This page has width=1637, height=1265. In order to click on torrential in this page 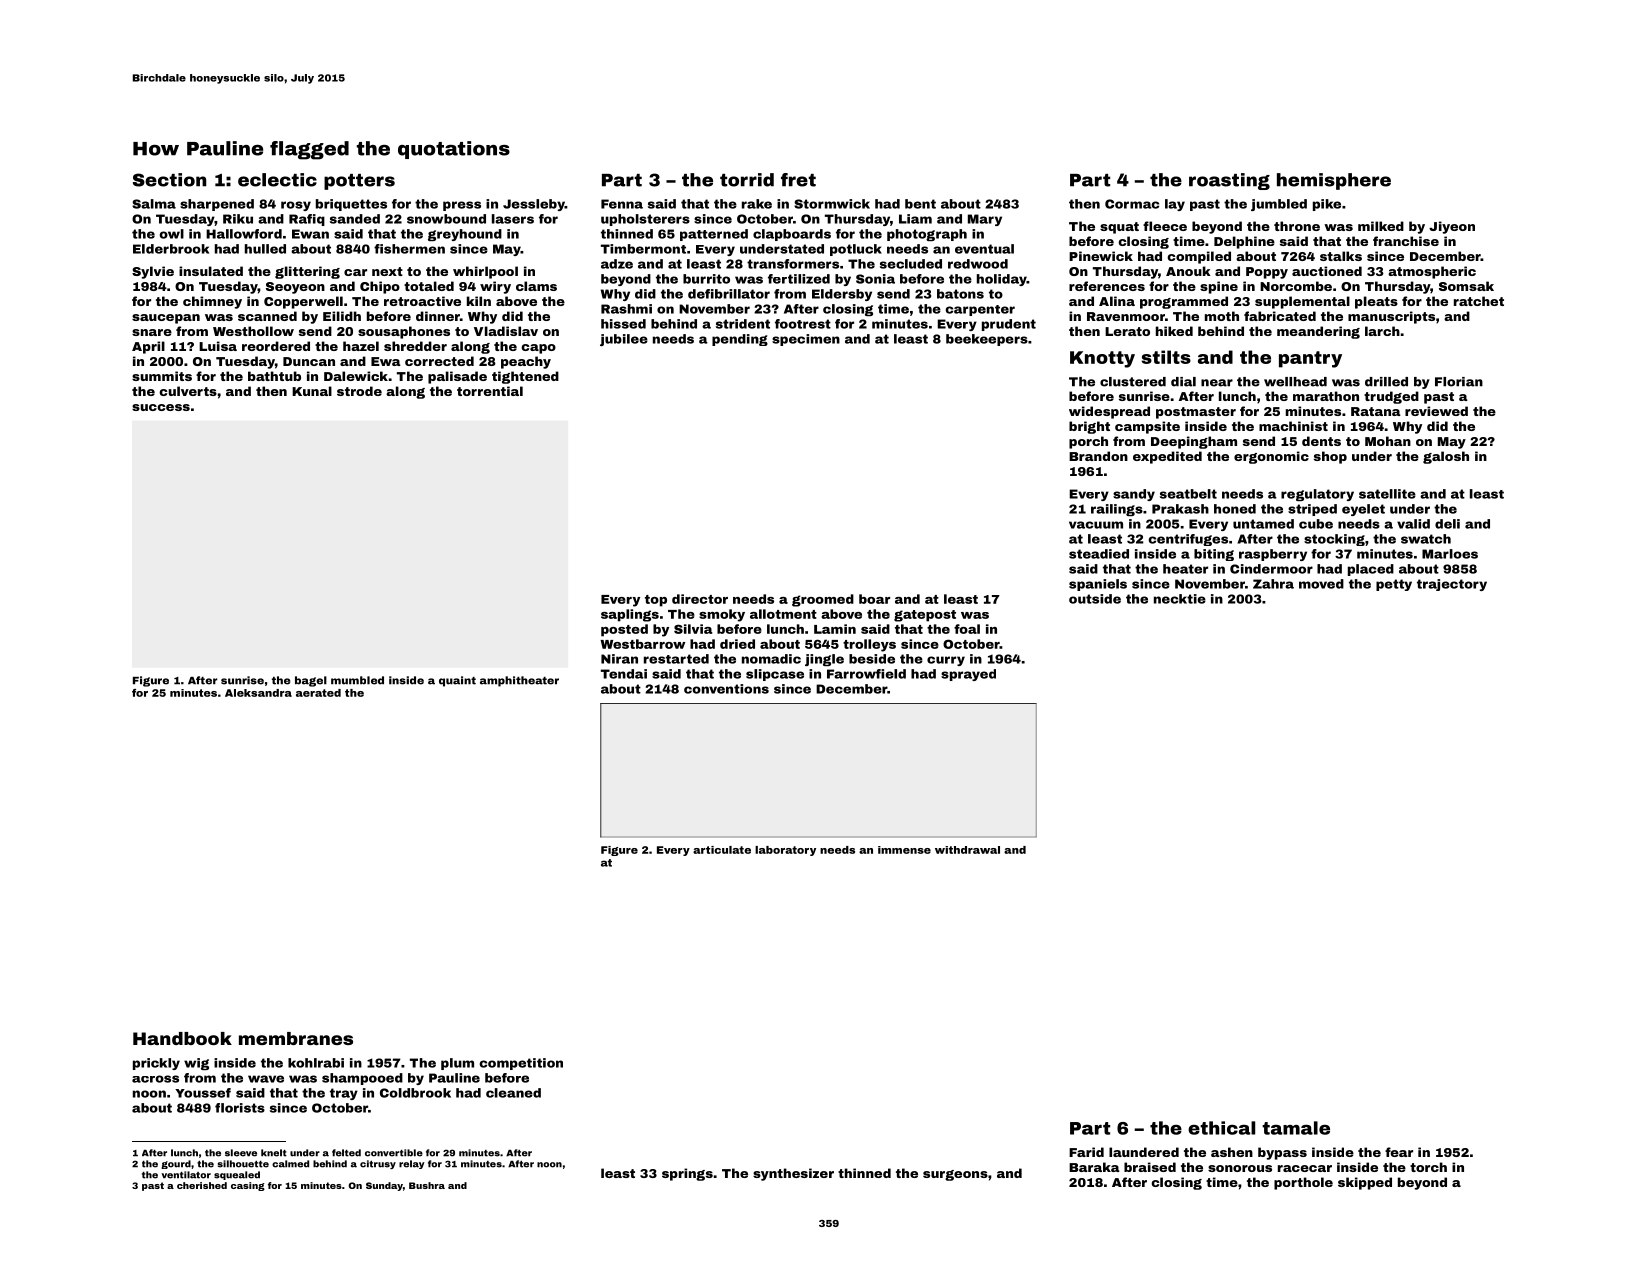, I will do `click(490, 391)`.
